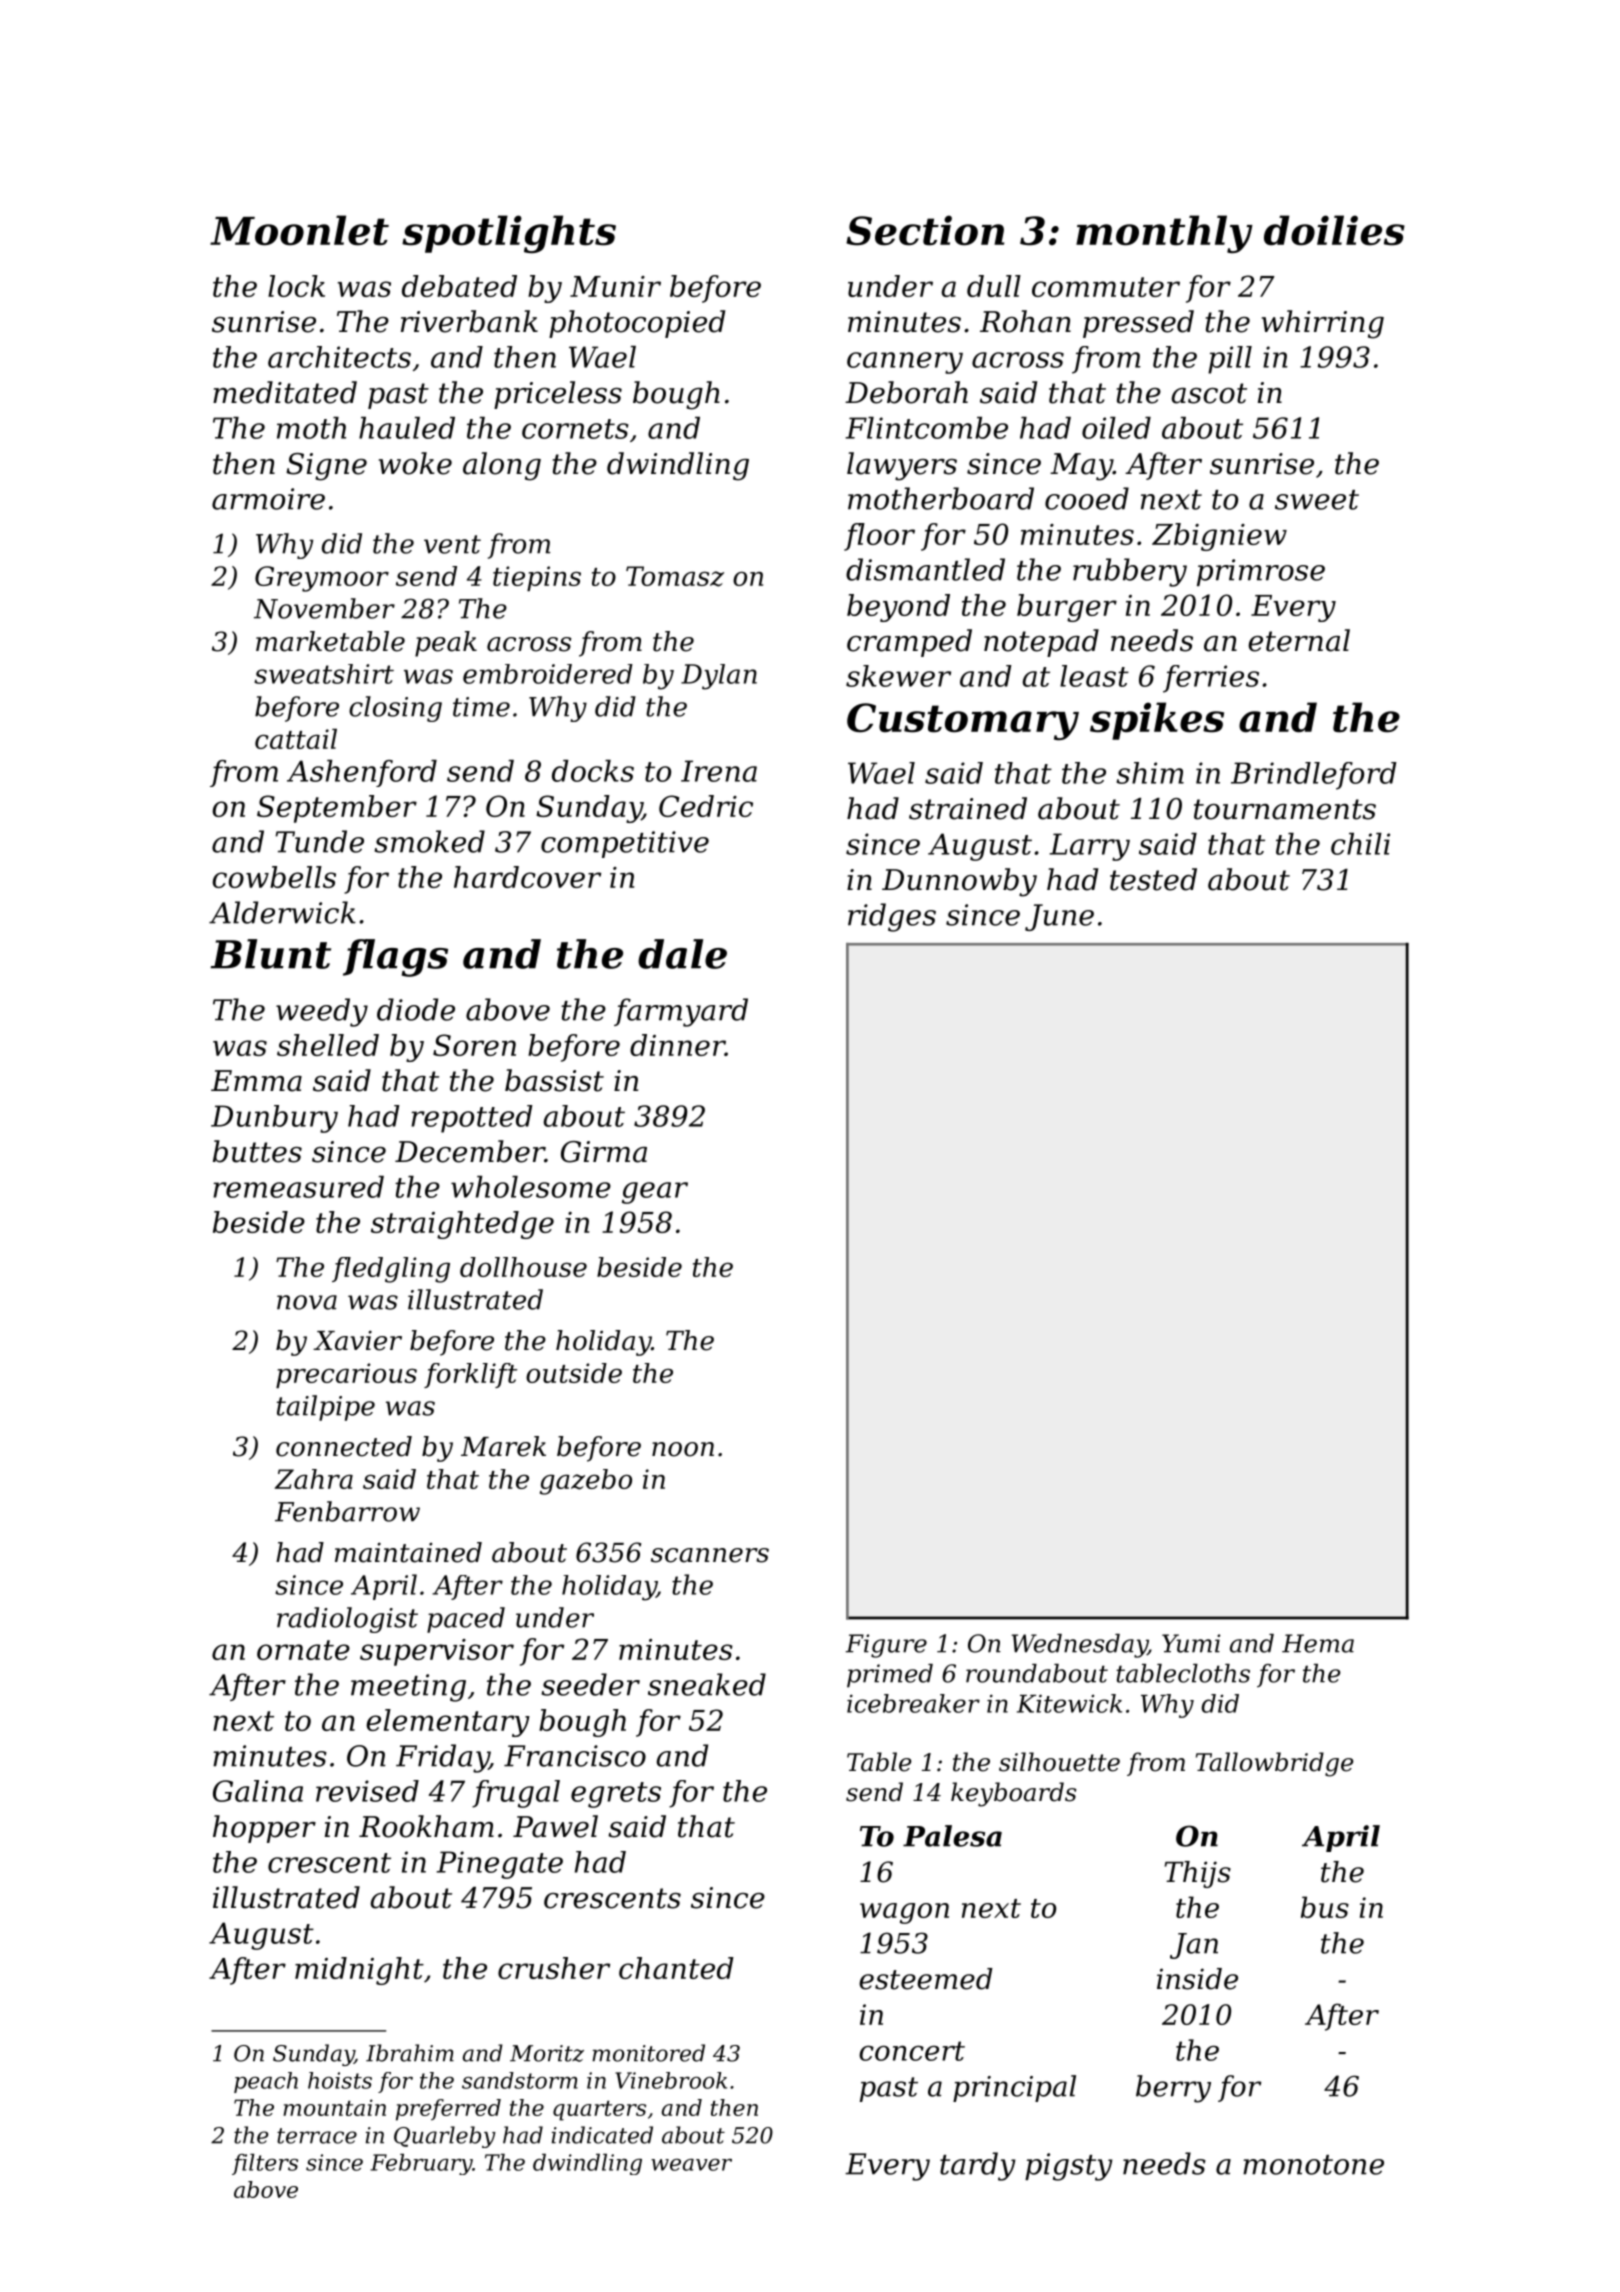 Image resolution: width=1620 pixels, height=2292 pixels. What do you see at coordinates (912, 2051) in the screenshot?
I see `concert` at bounding box center [912, 2051].
